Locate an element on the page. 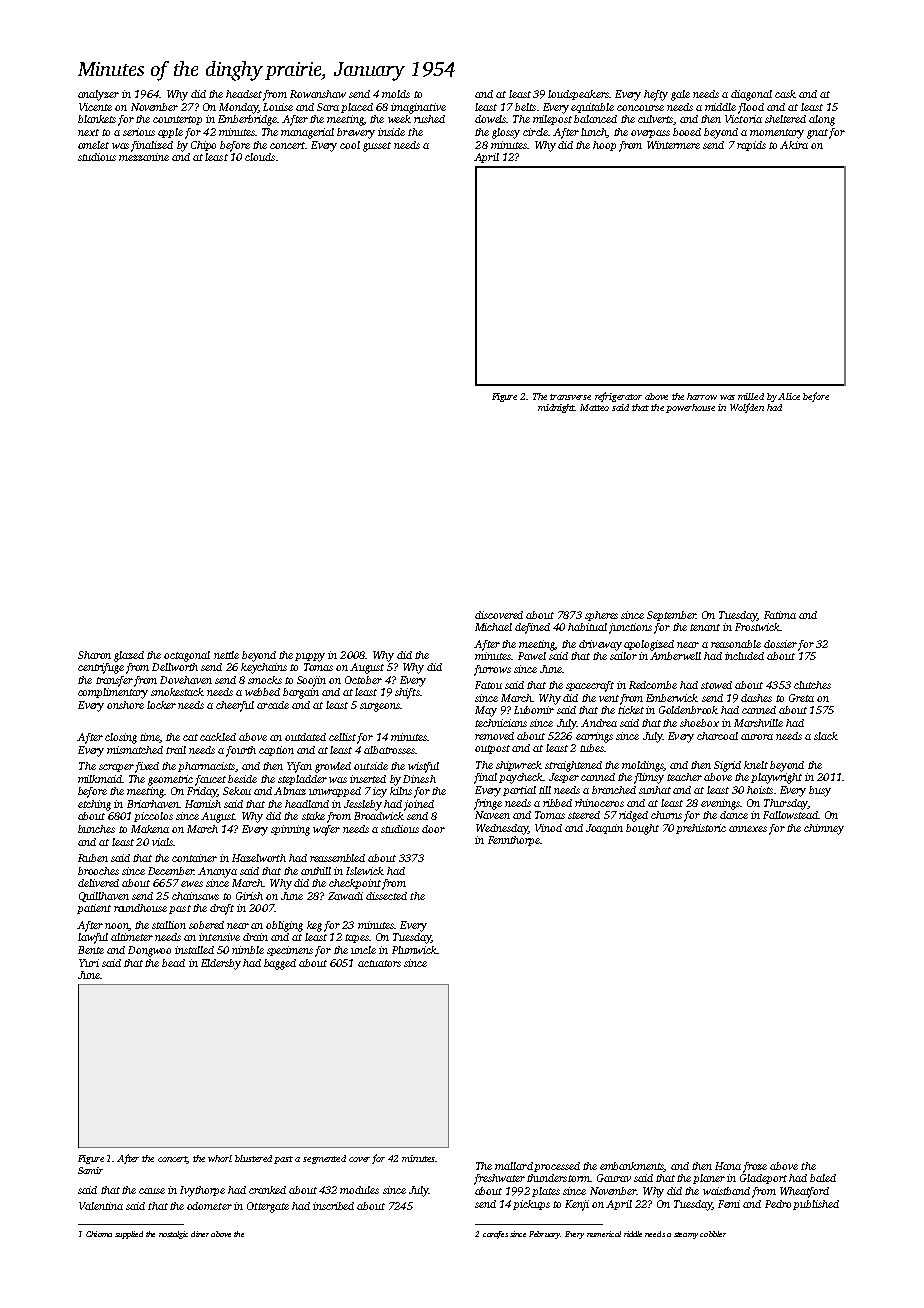 The width and height of the image is (924, 1308). transverse is located at coordinates (570, 397).
